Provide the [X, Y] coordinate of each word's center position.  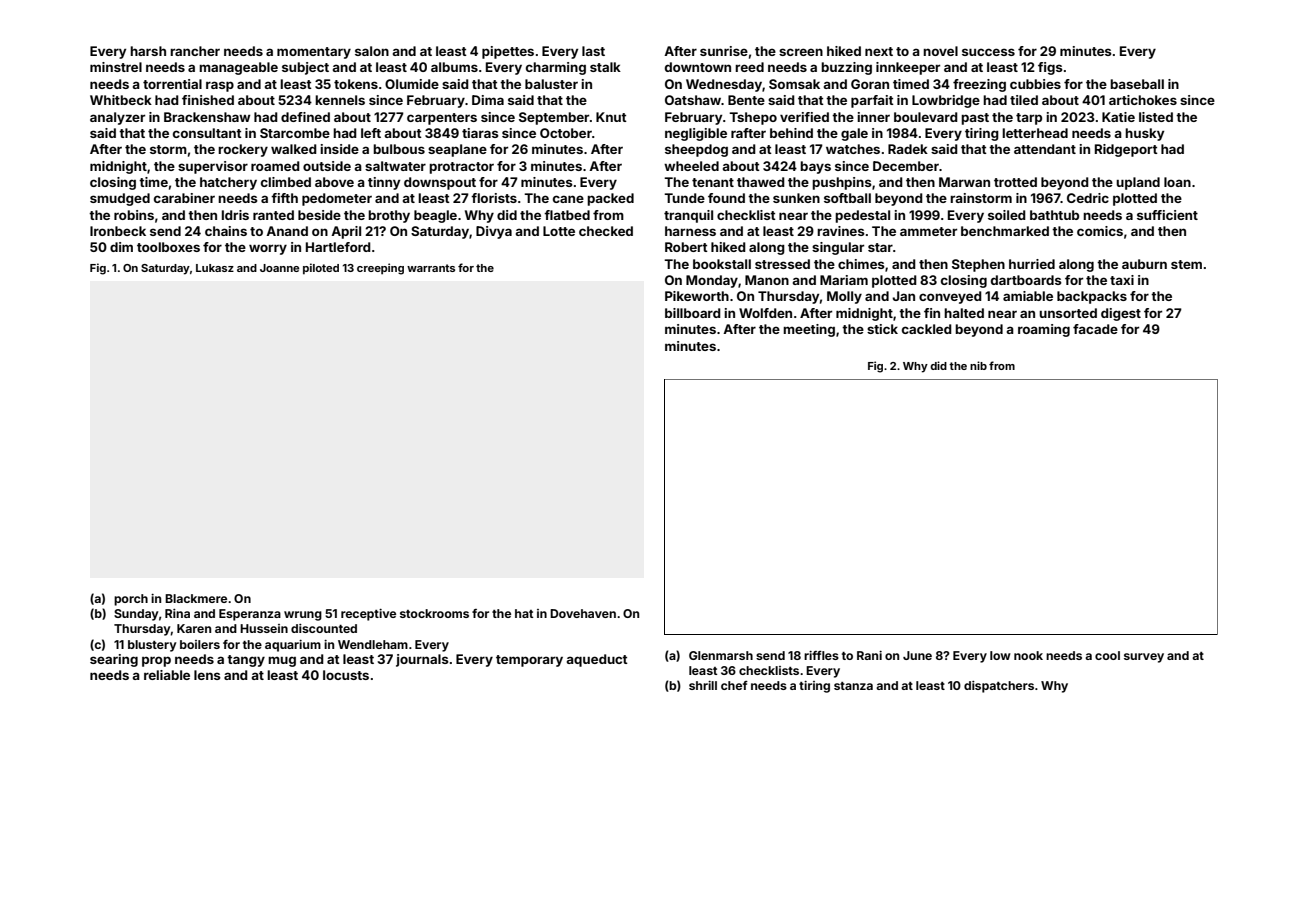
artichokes [1143, 100]
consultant [207, 133]
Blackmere [196, 598]
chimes [861, 264]
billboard [693, 313]
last [593, 51]
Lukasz [215, 268]
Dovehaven [583, 613]
